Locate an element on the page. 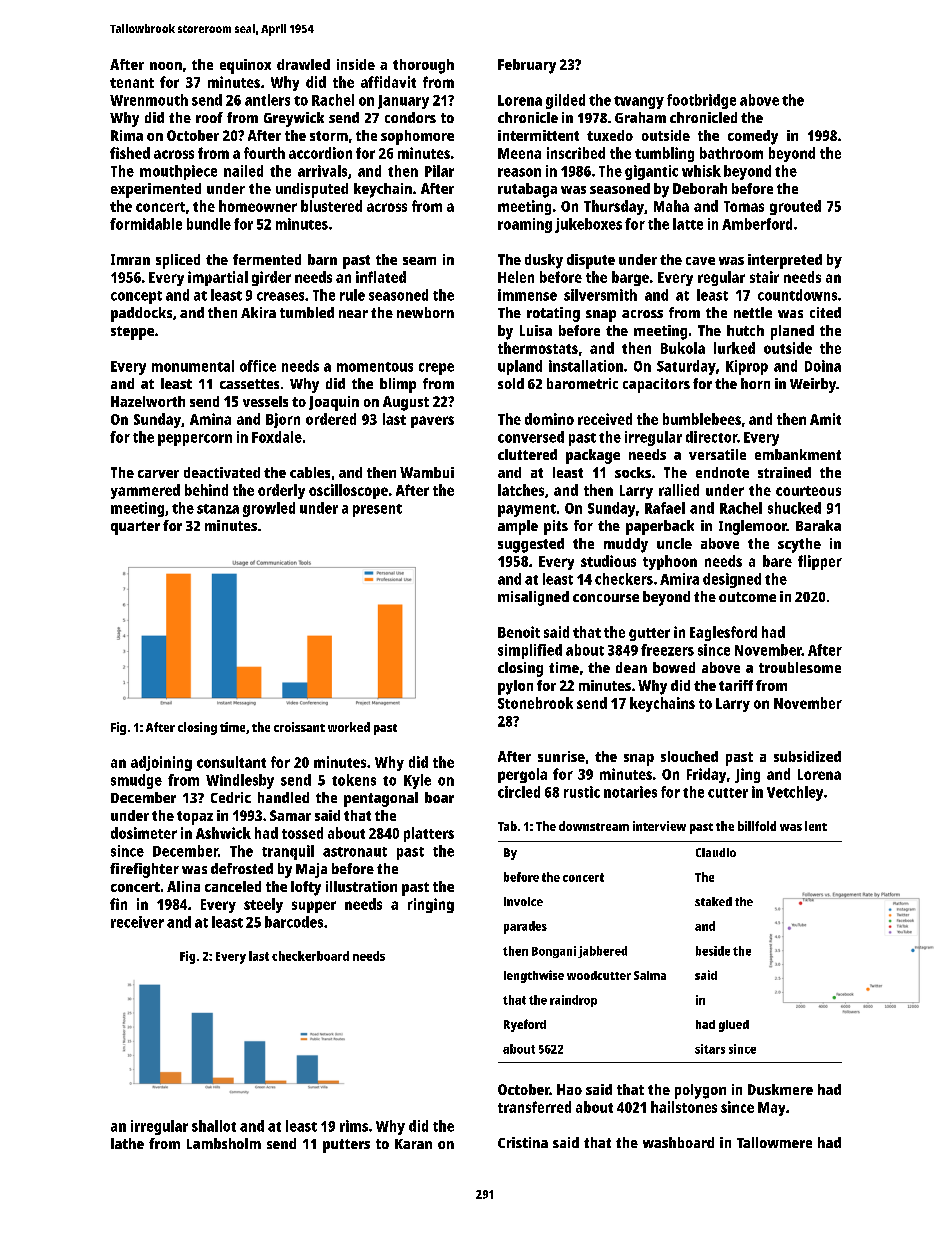 The image size is (952, 1233). glued is located at coordinates (734, 1026).
